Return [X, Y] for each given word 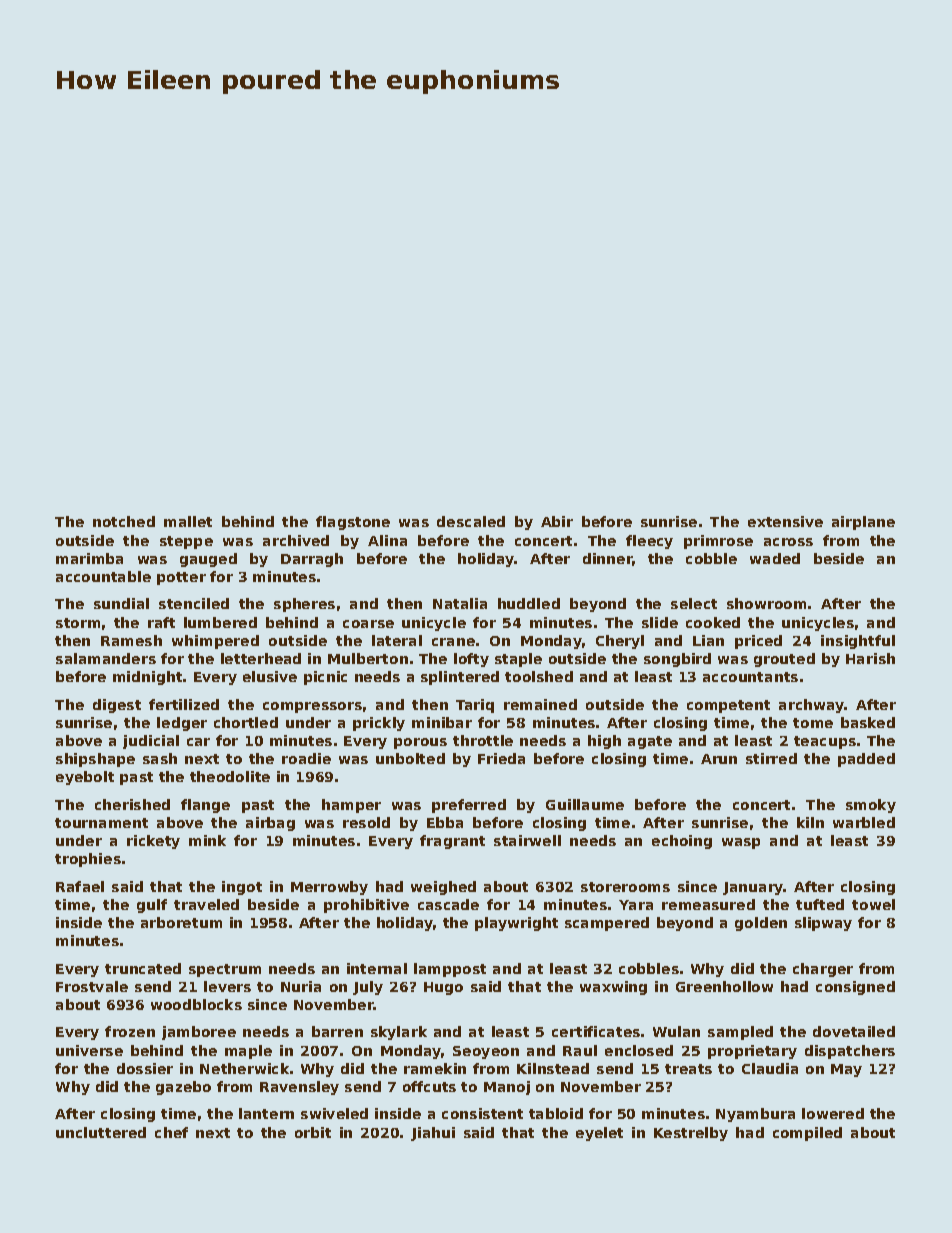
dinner [608, 559]
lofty [471, 660]
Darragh [312, 560]
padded [866, 760]
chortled [246, 722]
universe [89, 1050]
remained [540, 704]
